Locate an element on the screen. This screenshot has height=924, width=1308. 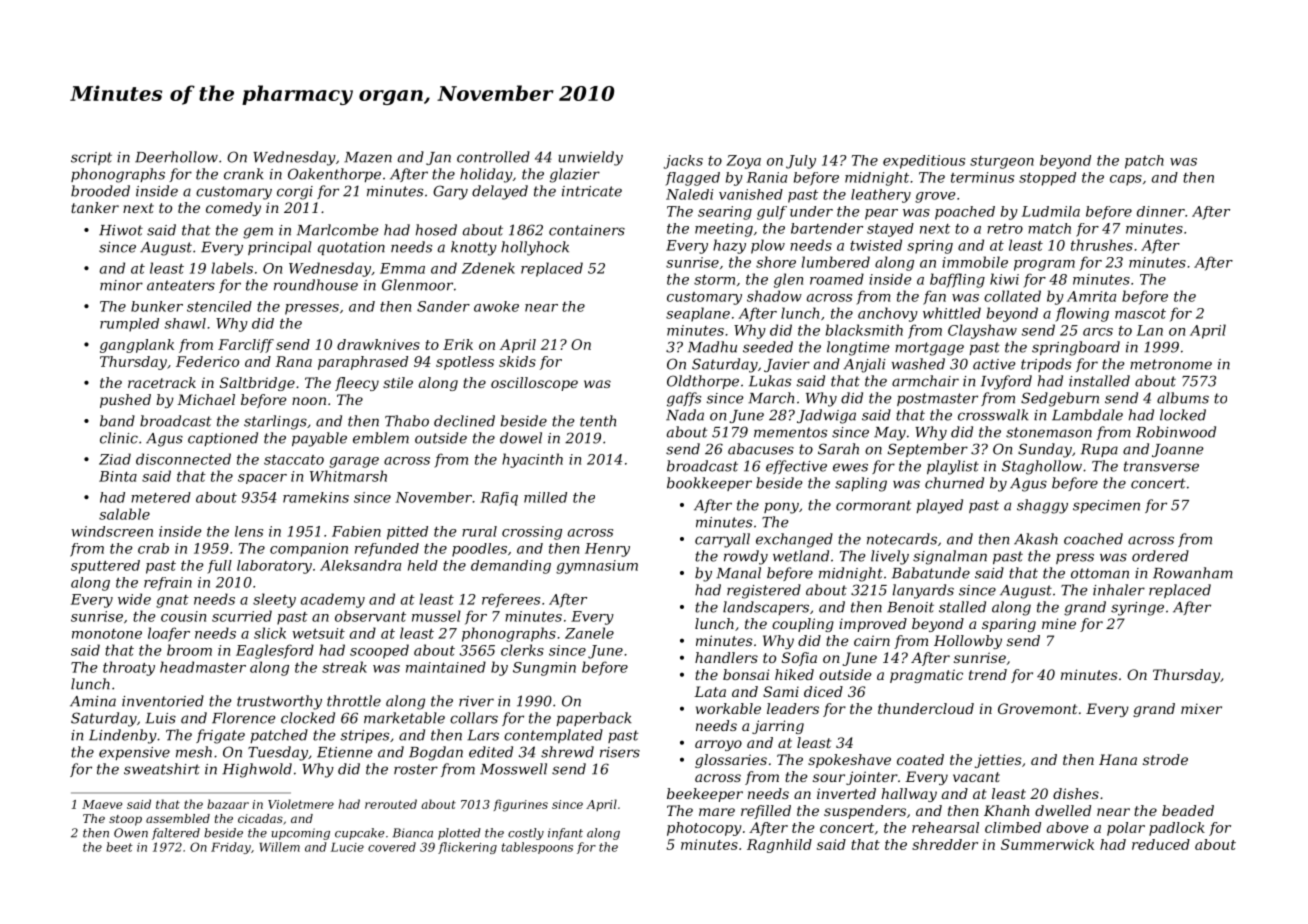
Ziad is located at coordinates (115, 459).
